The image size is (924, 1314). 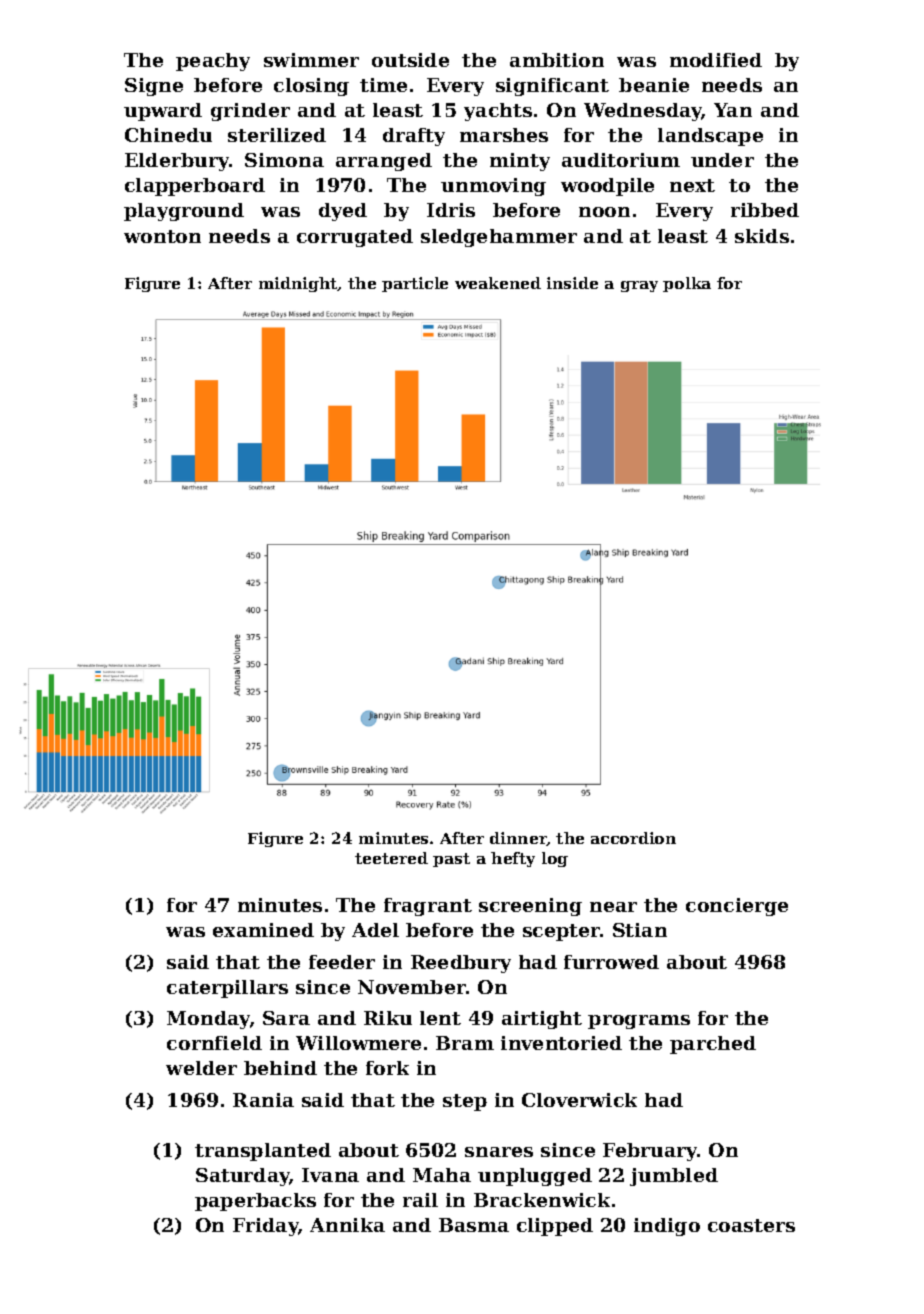 What do you see at coordinates (639, 286) in the screenshot?
I see `gray` at bounding box center [639, 286].
